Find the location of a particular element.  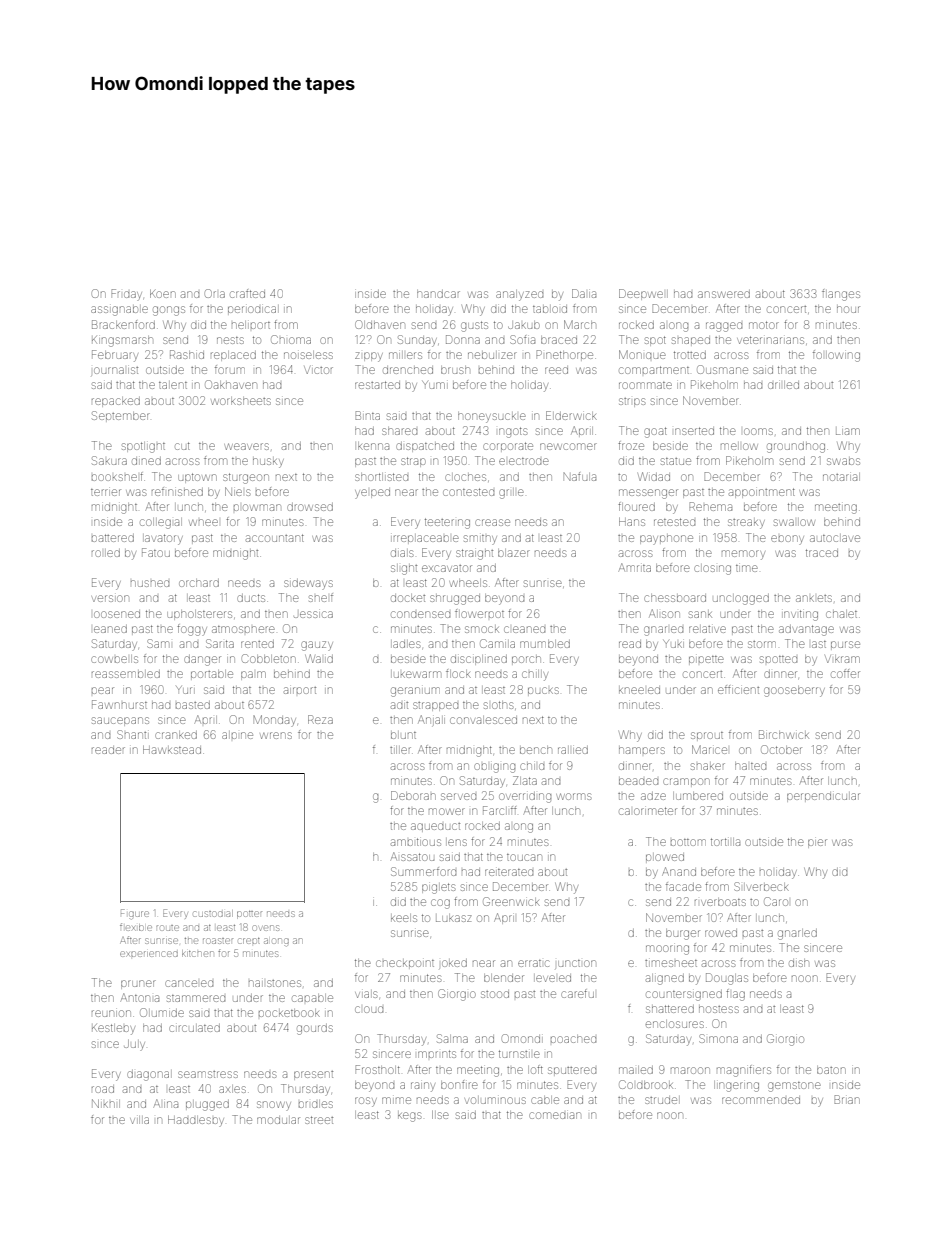

orchard is located at coordinates (199, 583).
